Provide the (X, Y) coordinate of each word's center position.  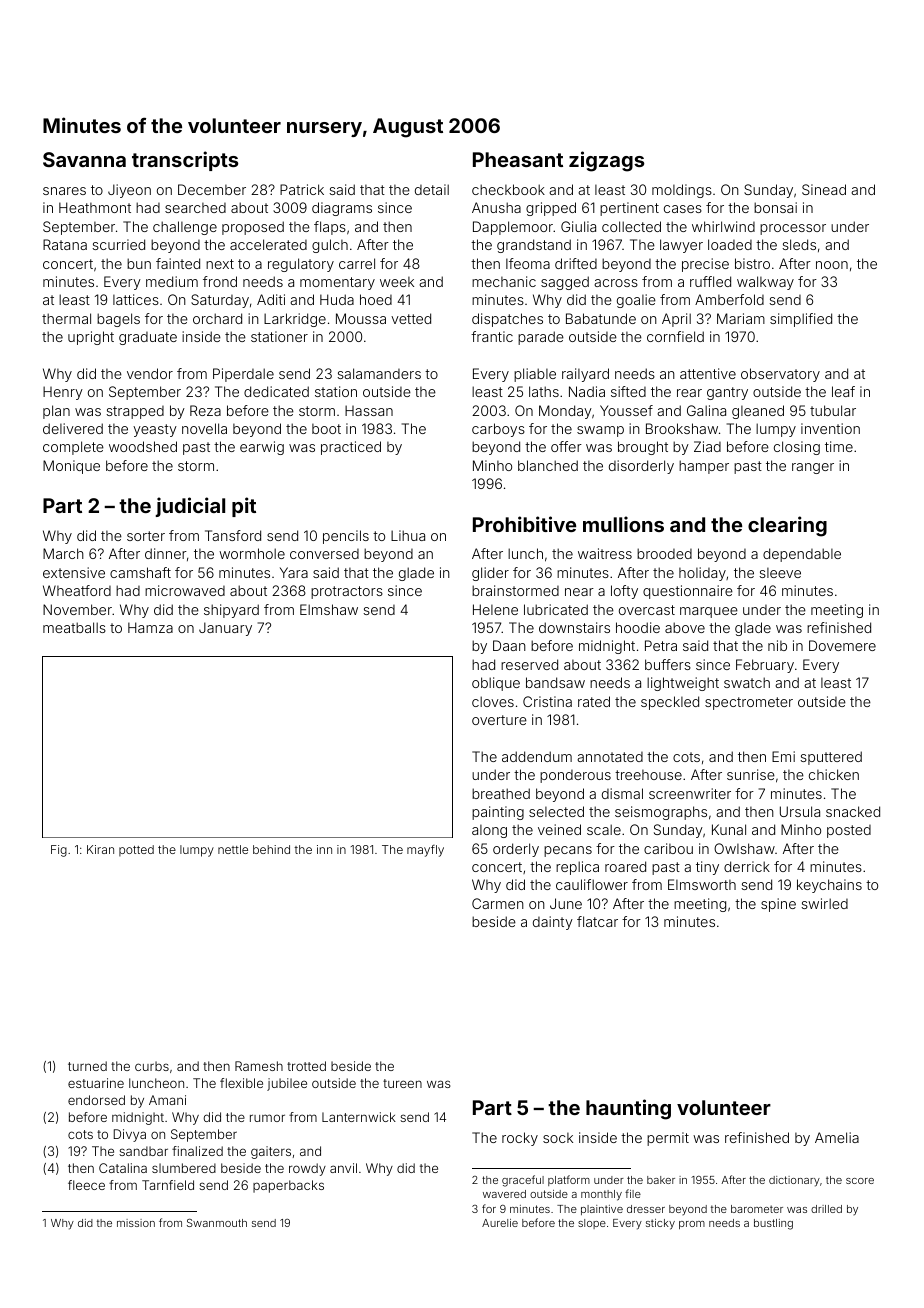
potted (136, 850)
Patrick (302, 189)
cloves (493, 701)
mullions (623, 524)
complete (73, 448)
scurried (118, 244)
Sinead (824, 189)
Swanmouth (217, 1222)
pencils (346, 537)
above (685, 627)
